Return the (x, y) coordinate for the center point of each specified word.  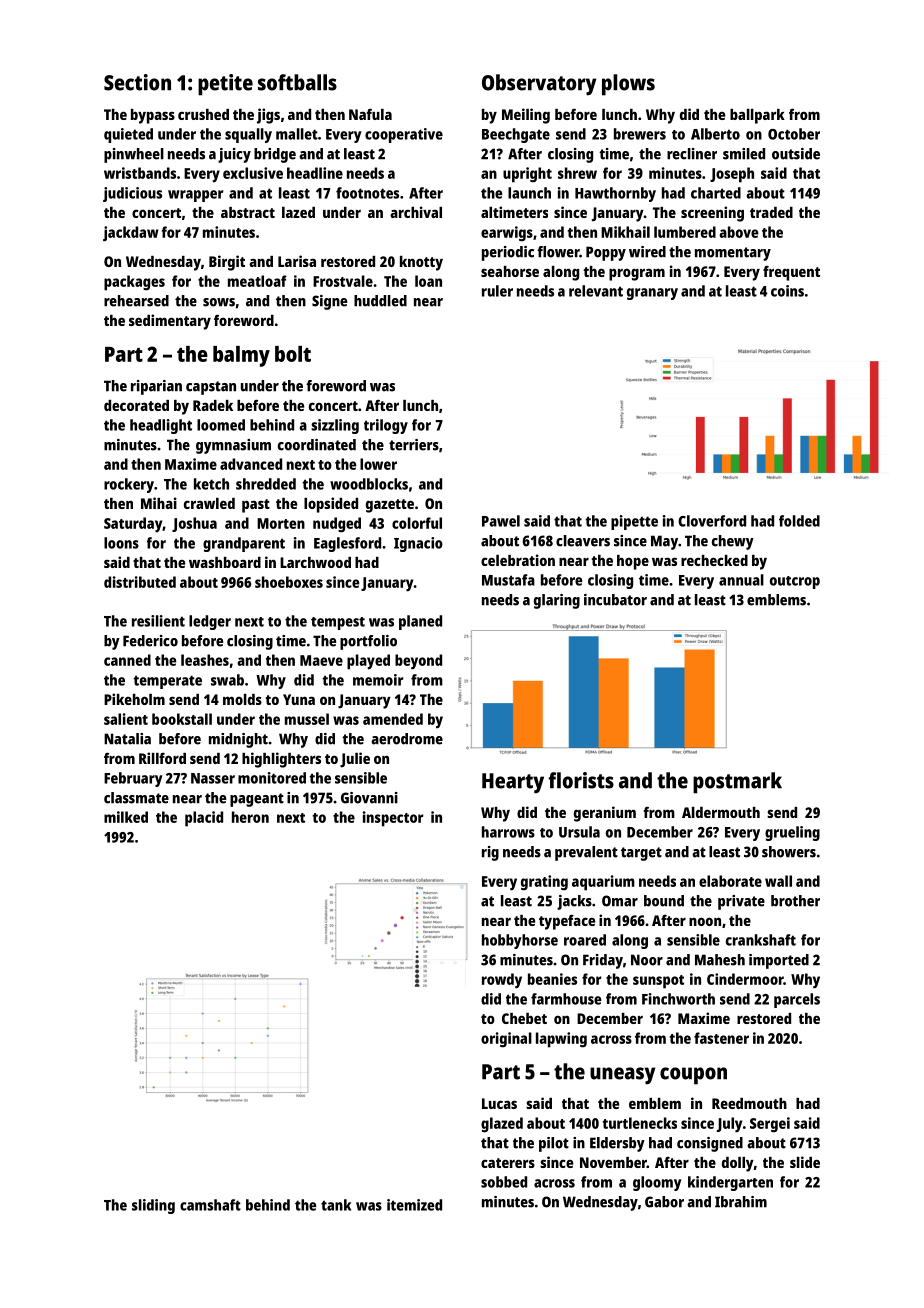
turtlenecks (640, 1123)
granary (652, 294)
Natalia (127, 739)
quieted (128, 135)
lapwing (561, 1040)
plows (628, 85)
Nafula (370, 114)
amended (393, 719)
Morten (281, 523)
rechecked (714, 560)
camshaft (210, 1205)
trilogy (386, 426)
